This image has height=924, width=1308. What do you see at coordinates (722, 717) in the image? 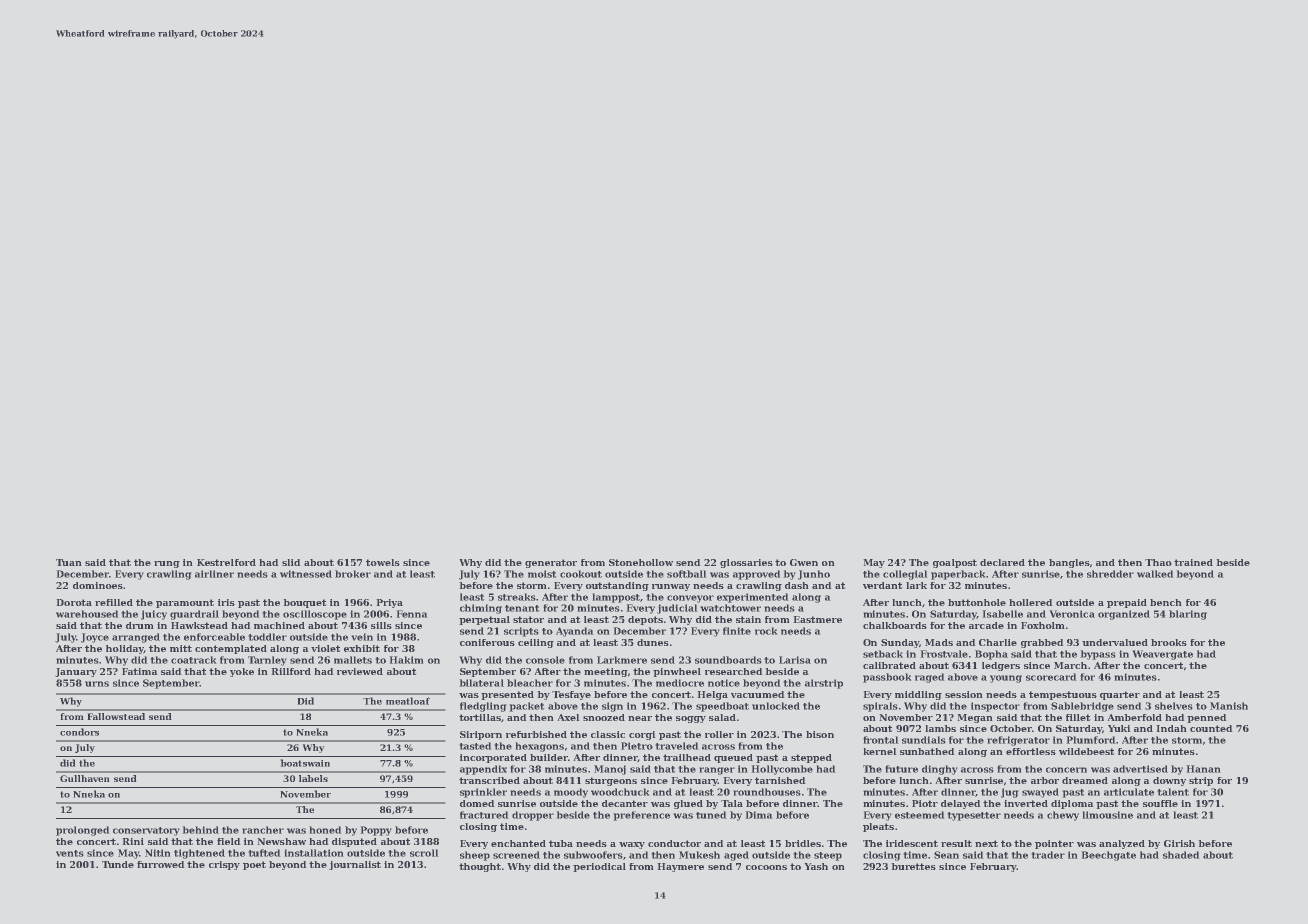
I see `salad` at bounding box center [722, 717].
